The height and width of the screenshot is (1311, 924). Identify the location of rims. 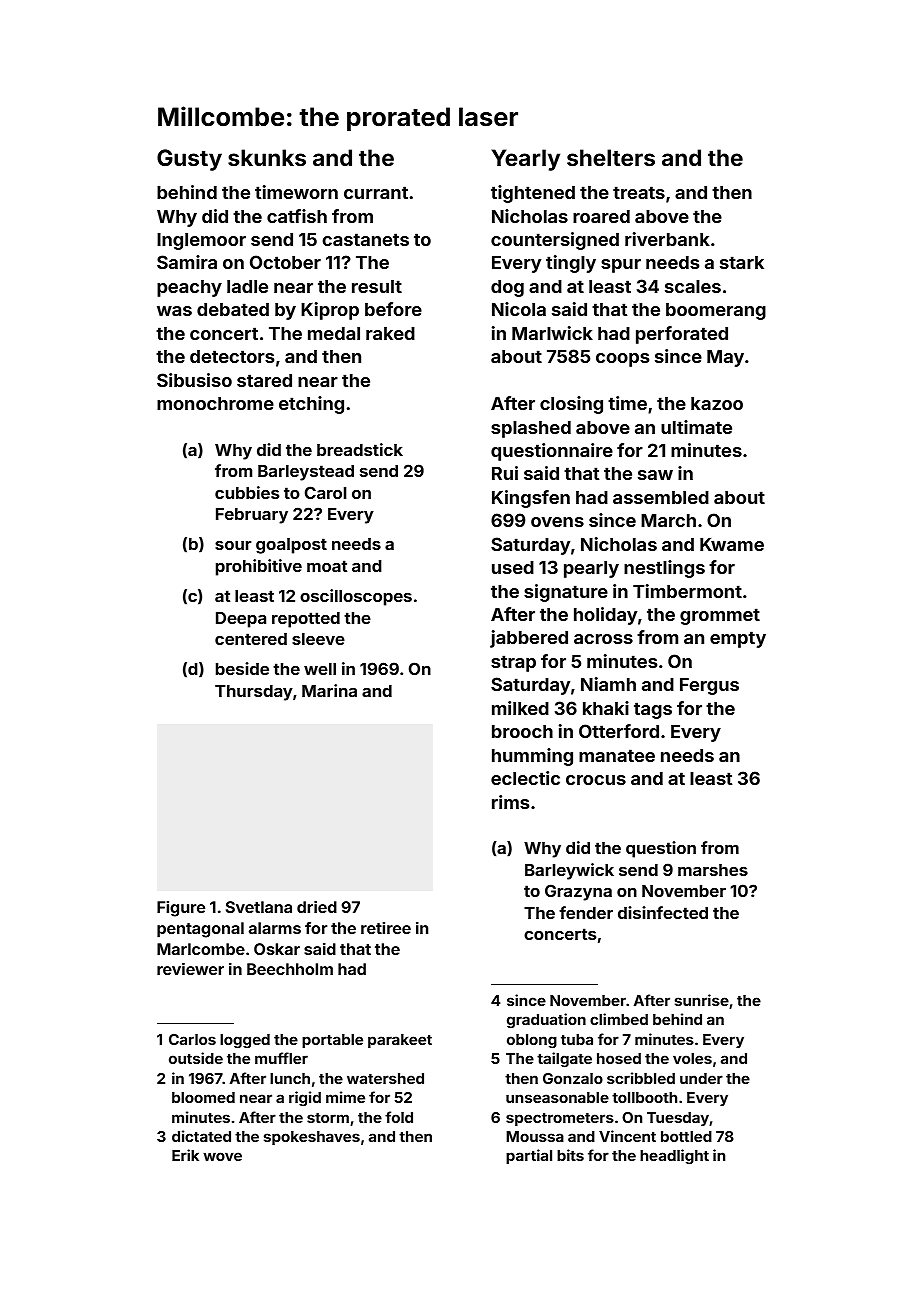
(510, 802).
